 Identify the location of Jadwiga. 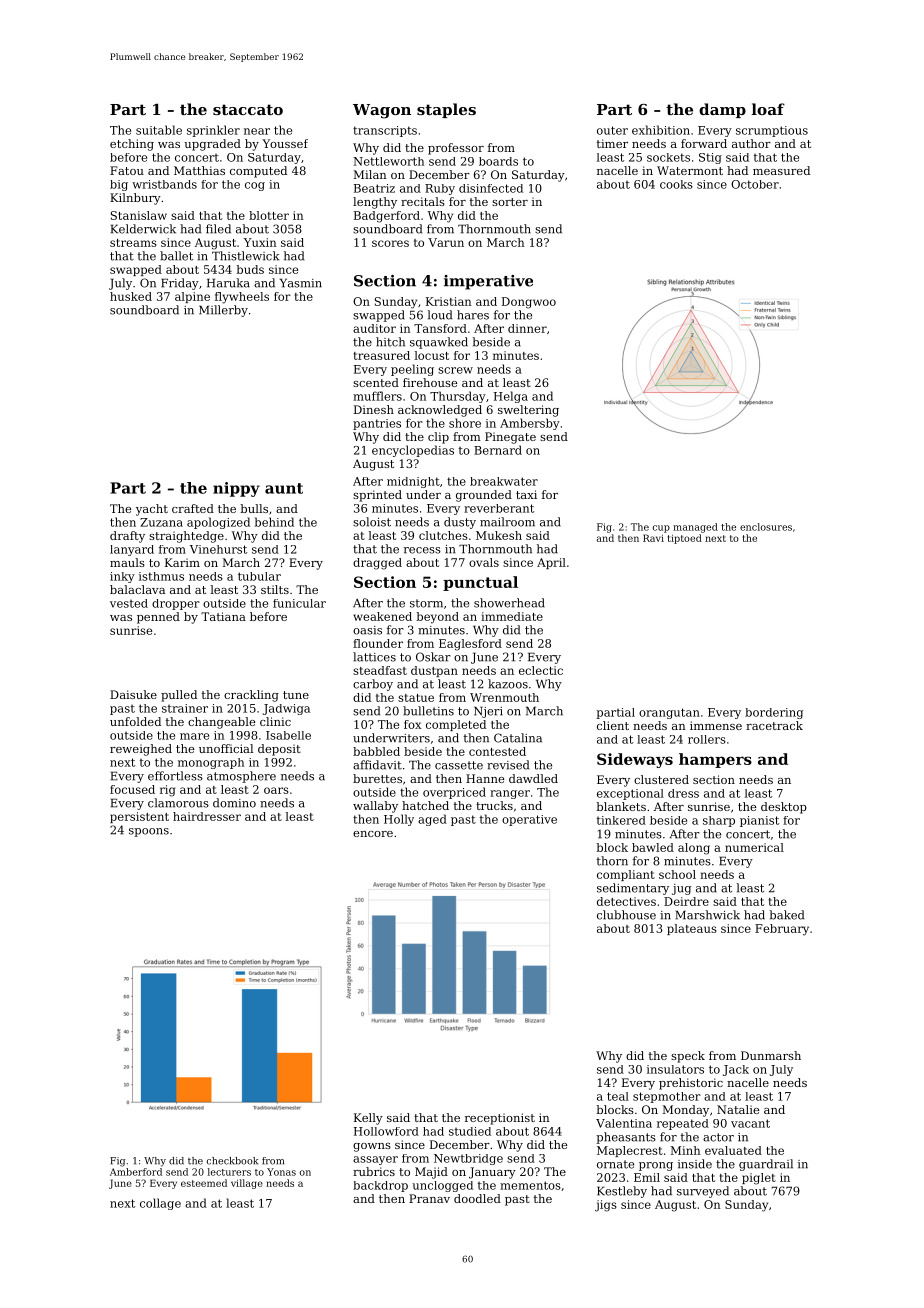
(286, 709).
